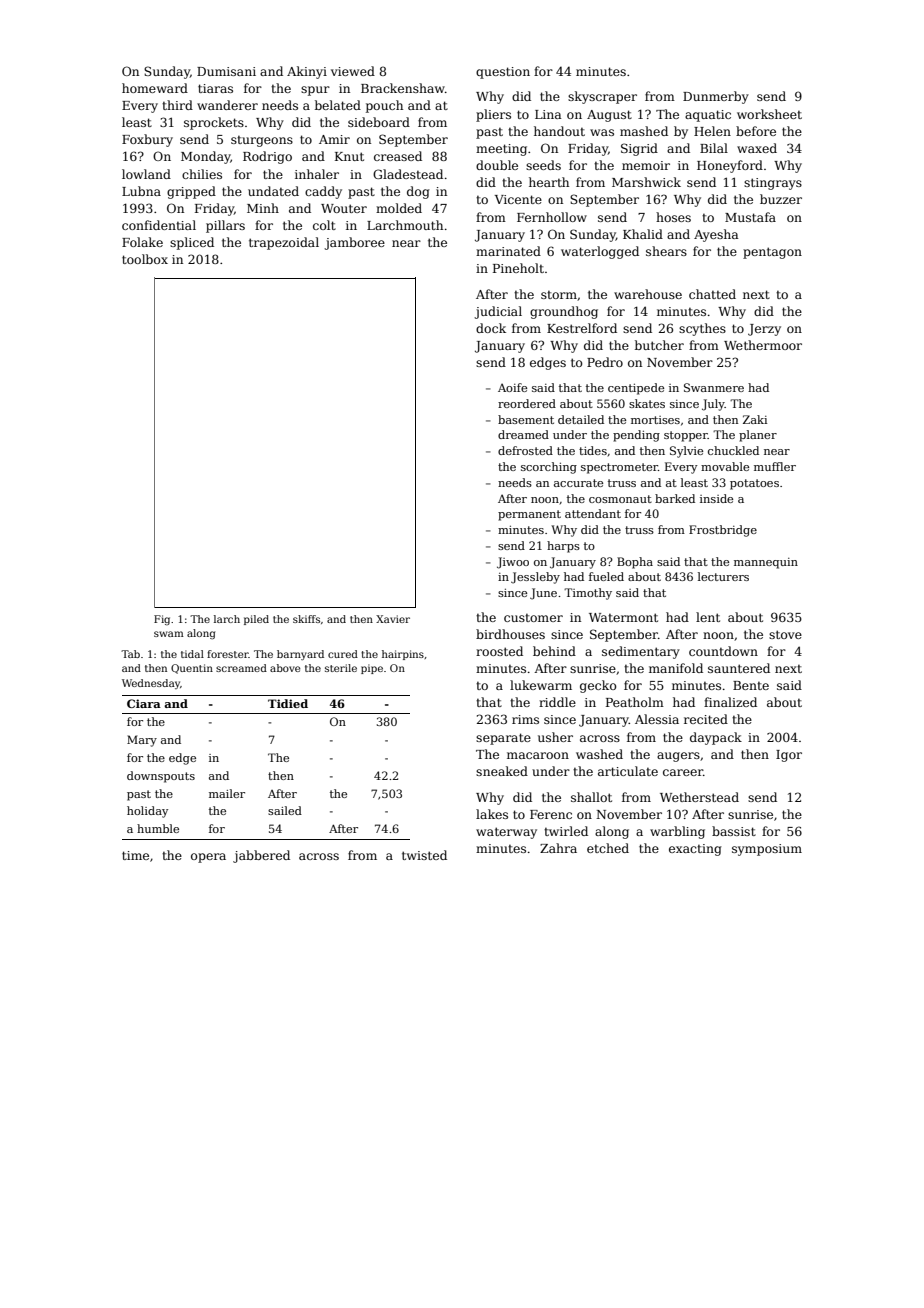  I want to click on Wethermoor, so click(763, 345).
